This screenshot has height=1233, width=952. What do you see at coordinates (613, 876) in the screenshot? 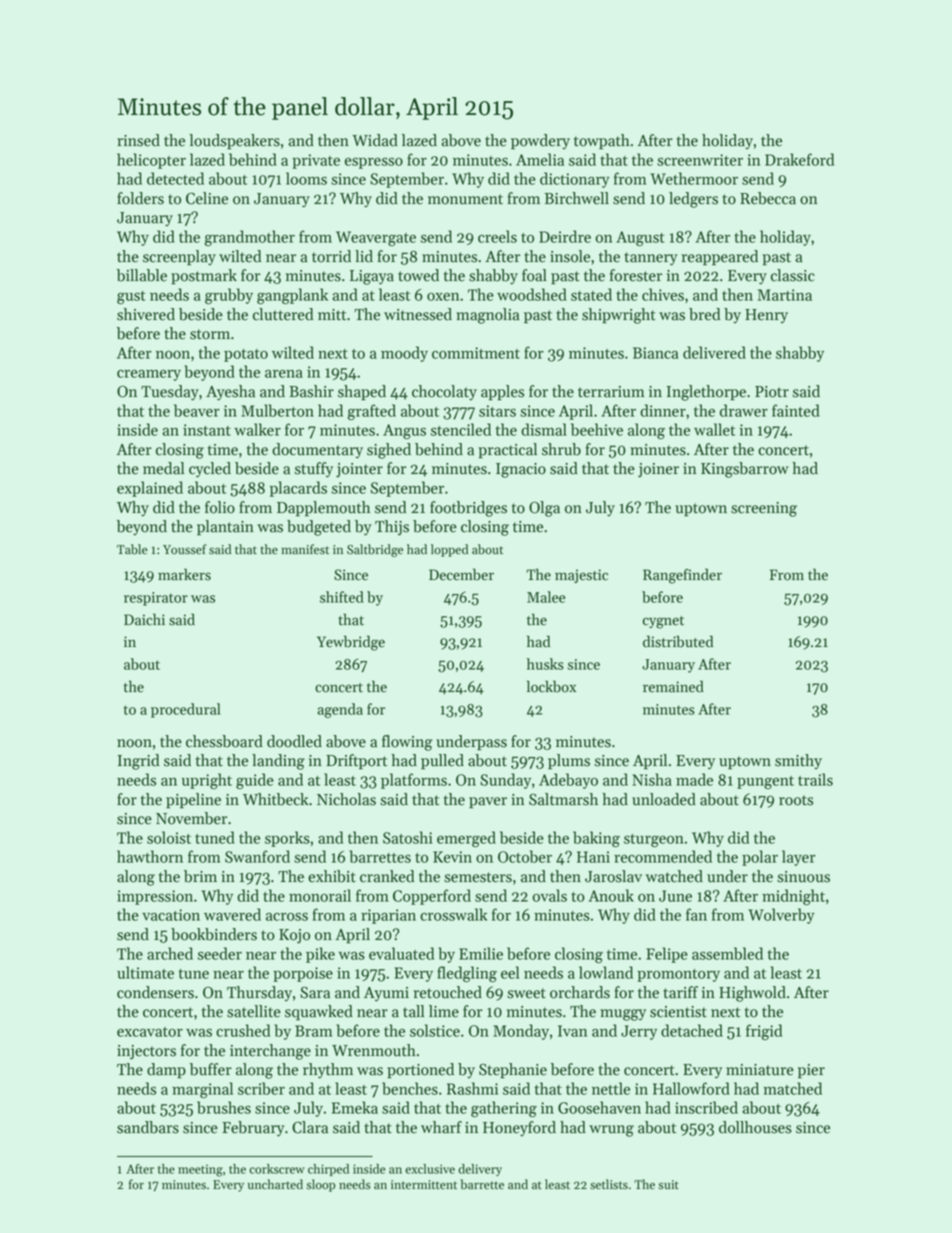
I see `Jaroslav` at bounding box center [613, 876].
